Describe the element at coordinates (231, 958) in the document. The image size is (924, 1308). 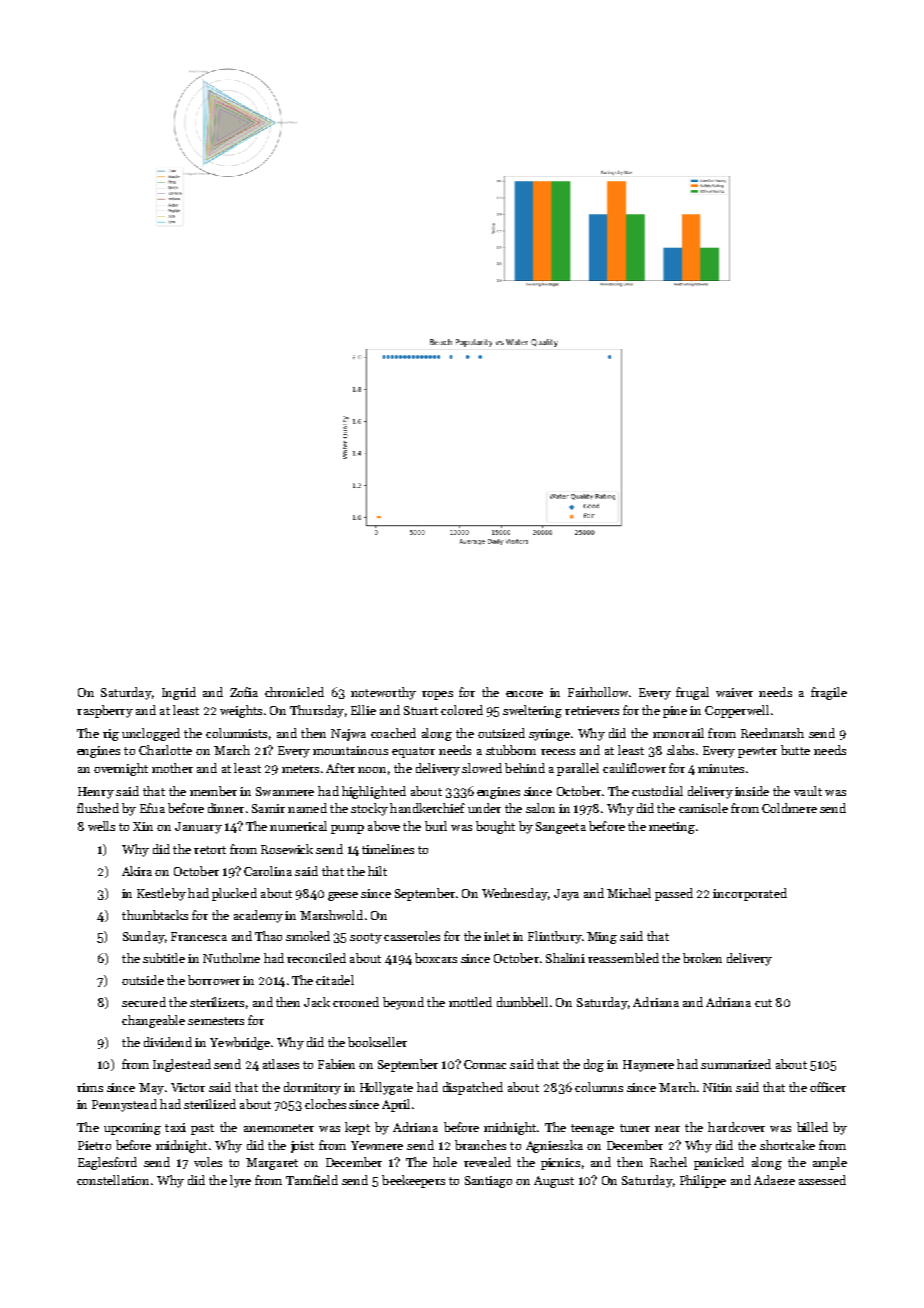
I see `Nutholme` at that location.
